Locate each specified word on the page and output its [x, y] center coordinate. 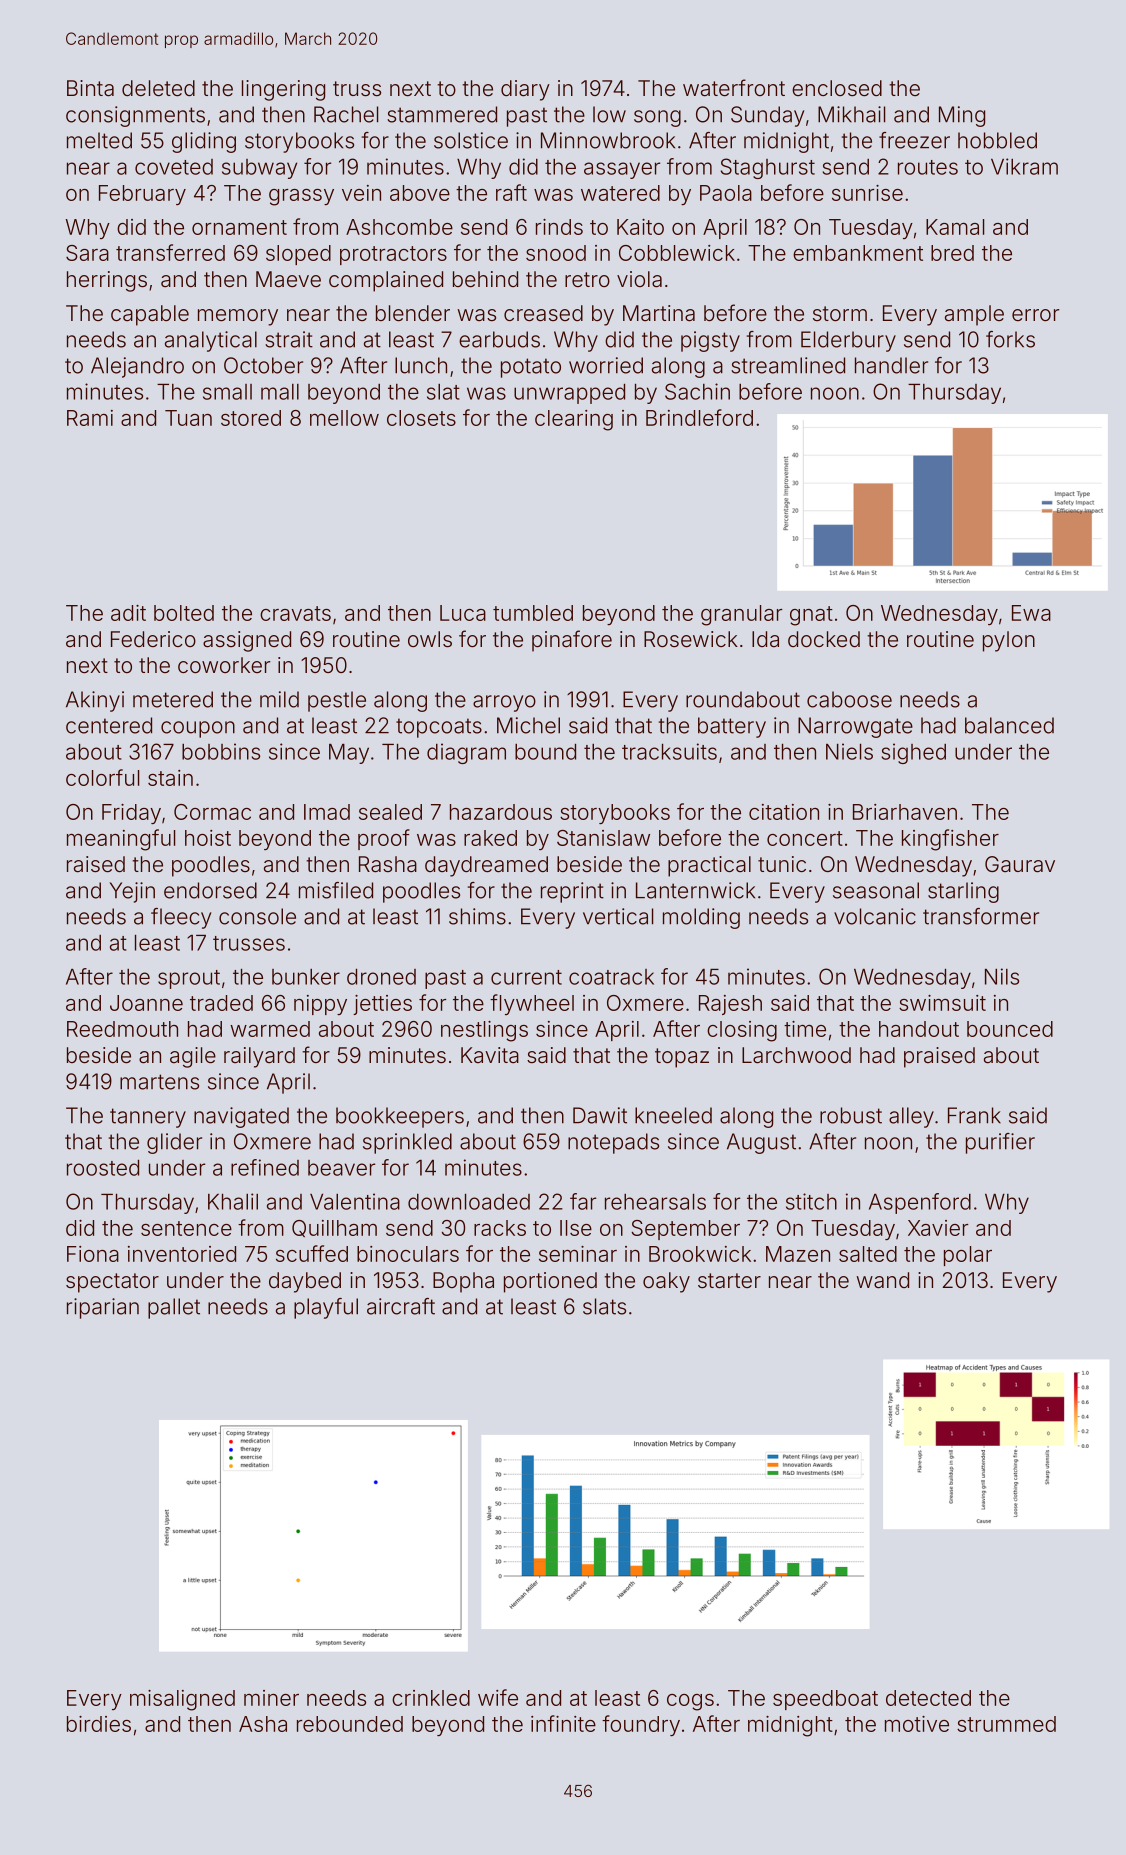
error [1035, 315]
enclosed [837, 88]
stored [251, 418]
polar [968, 1256]
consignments [135, 116]
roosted [103, 1168]
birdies [99, 1724]
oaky [666, 1282]
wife [498, 1697]
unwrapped [569, 394]
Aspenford [920, 1203]
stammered [442, 114]
